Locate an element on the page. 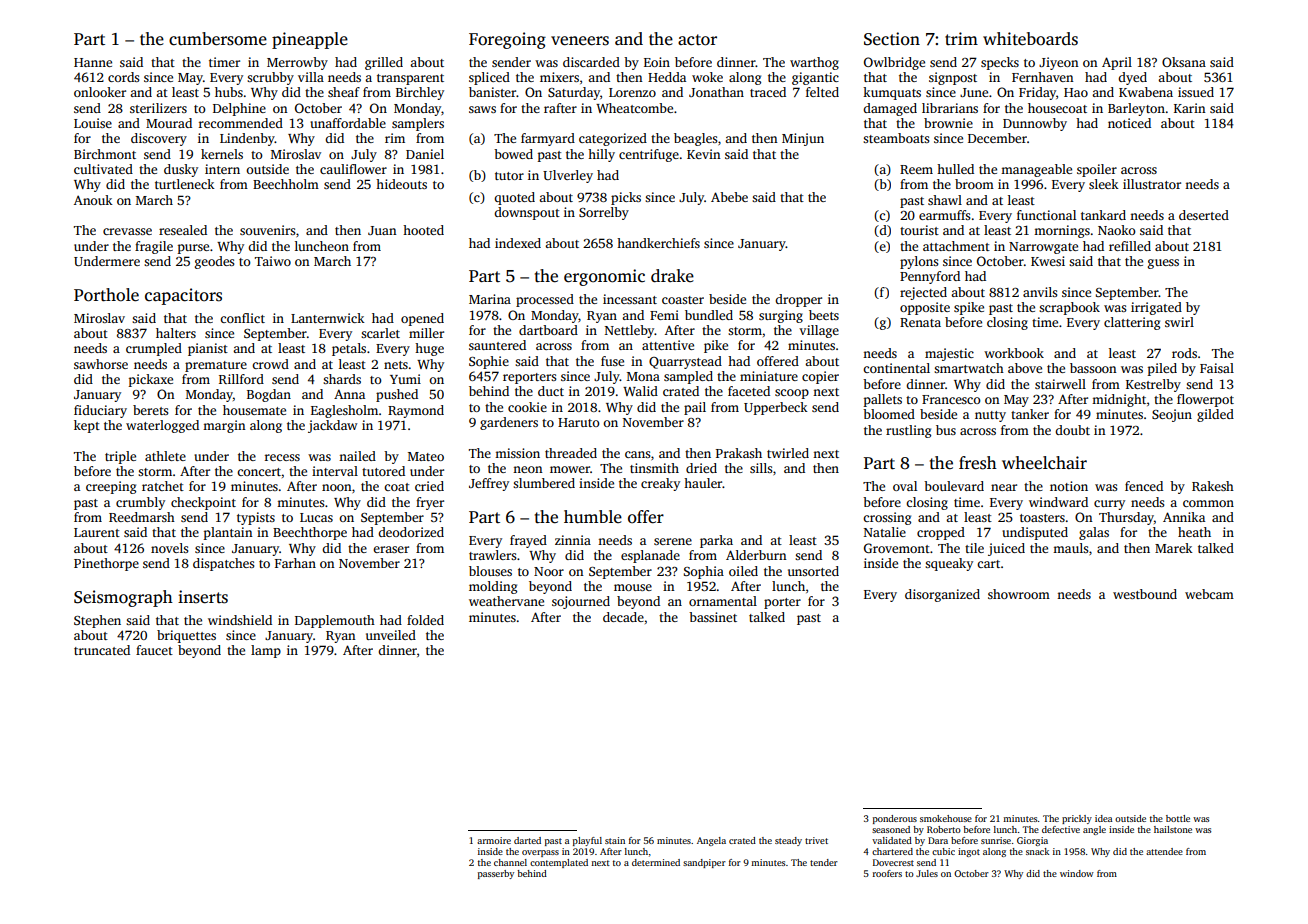 The width and height of the image is (1308, 924). Renata is located at coordinates (920, 322).
